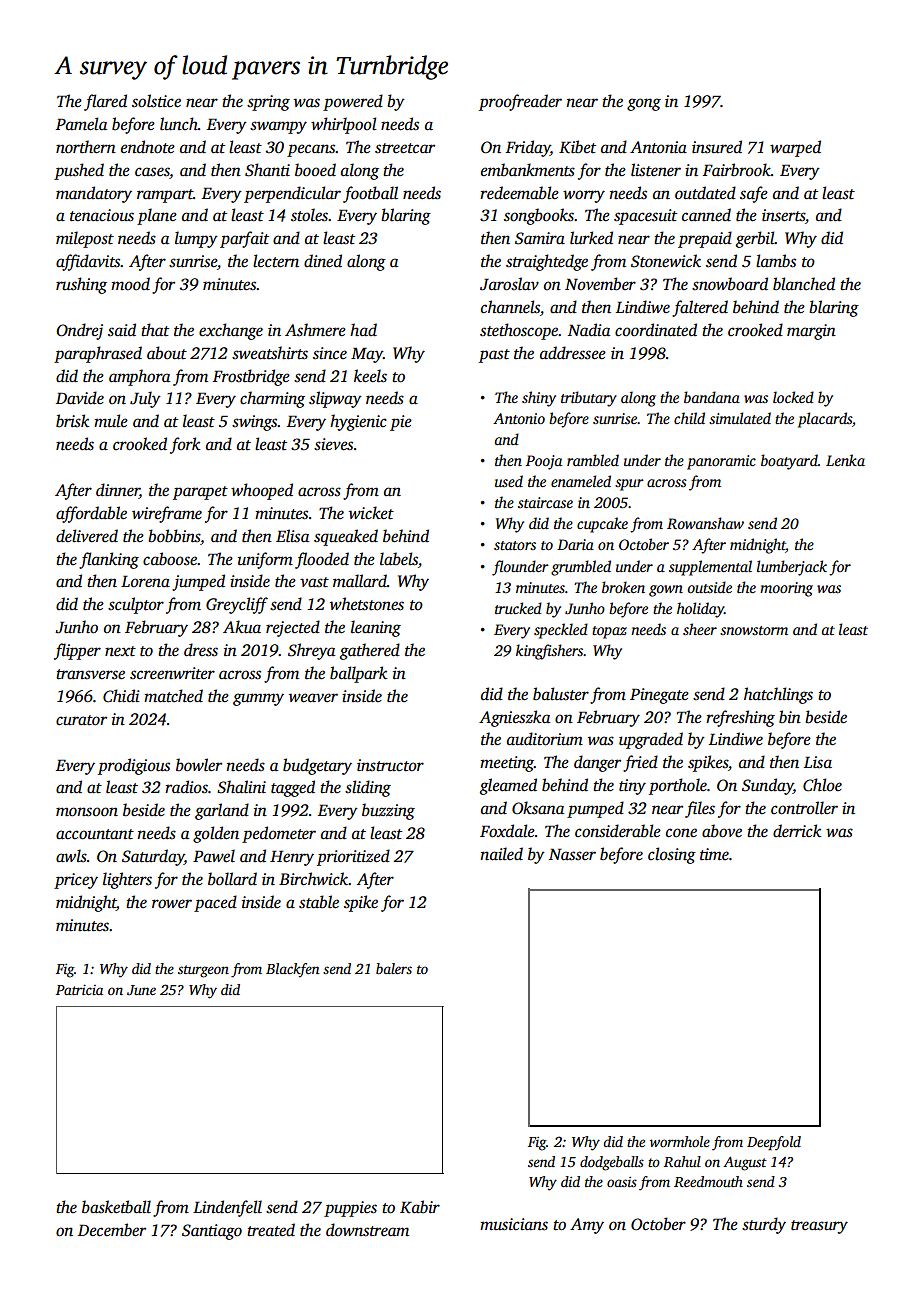 Image resolution: width=924 pixels, height=1308 pixels. Describe the element at coordinates (112, 1230) in the screenshot. I see `December` at that location.
